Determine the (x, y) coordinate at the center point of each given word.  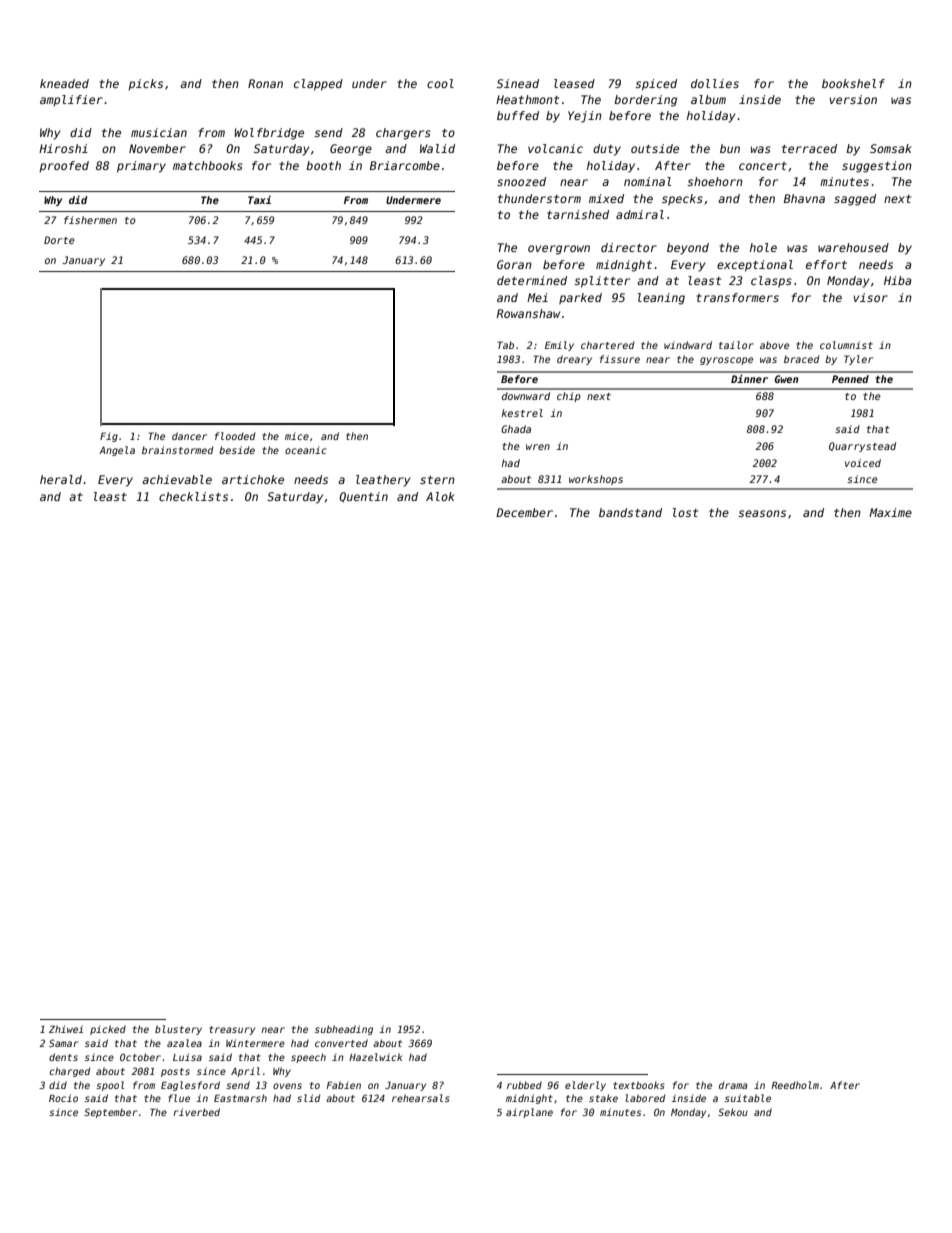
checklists (193, 496)
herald (61, 479)
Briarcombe (405, 165)
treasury (232, 1030)
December (524, 512)
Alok (440, 496)
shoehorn (715, 181)
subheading (344, 1030)
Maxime (890, 512)
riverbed (196, 1112)
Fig (109, 437)
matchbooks (208, 165)
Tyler (858, 360)
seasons (762, 513)
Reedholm (795, 1085)
